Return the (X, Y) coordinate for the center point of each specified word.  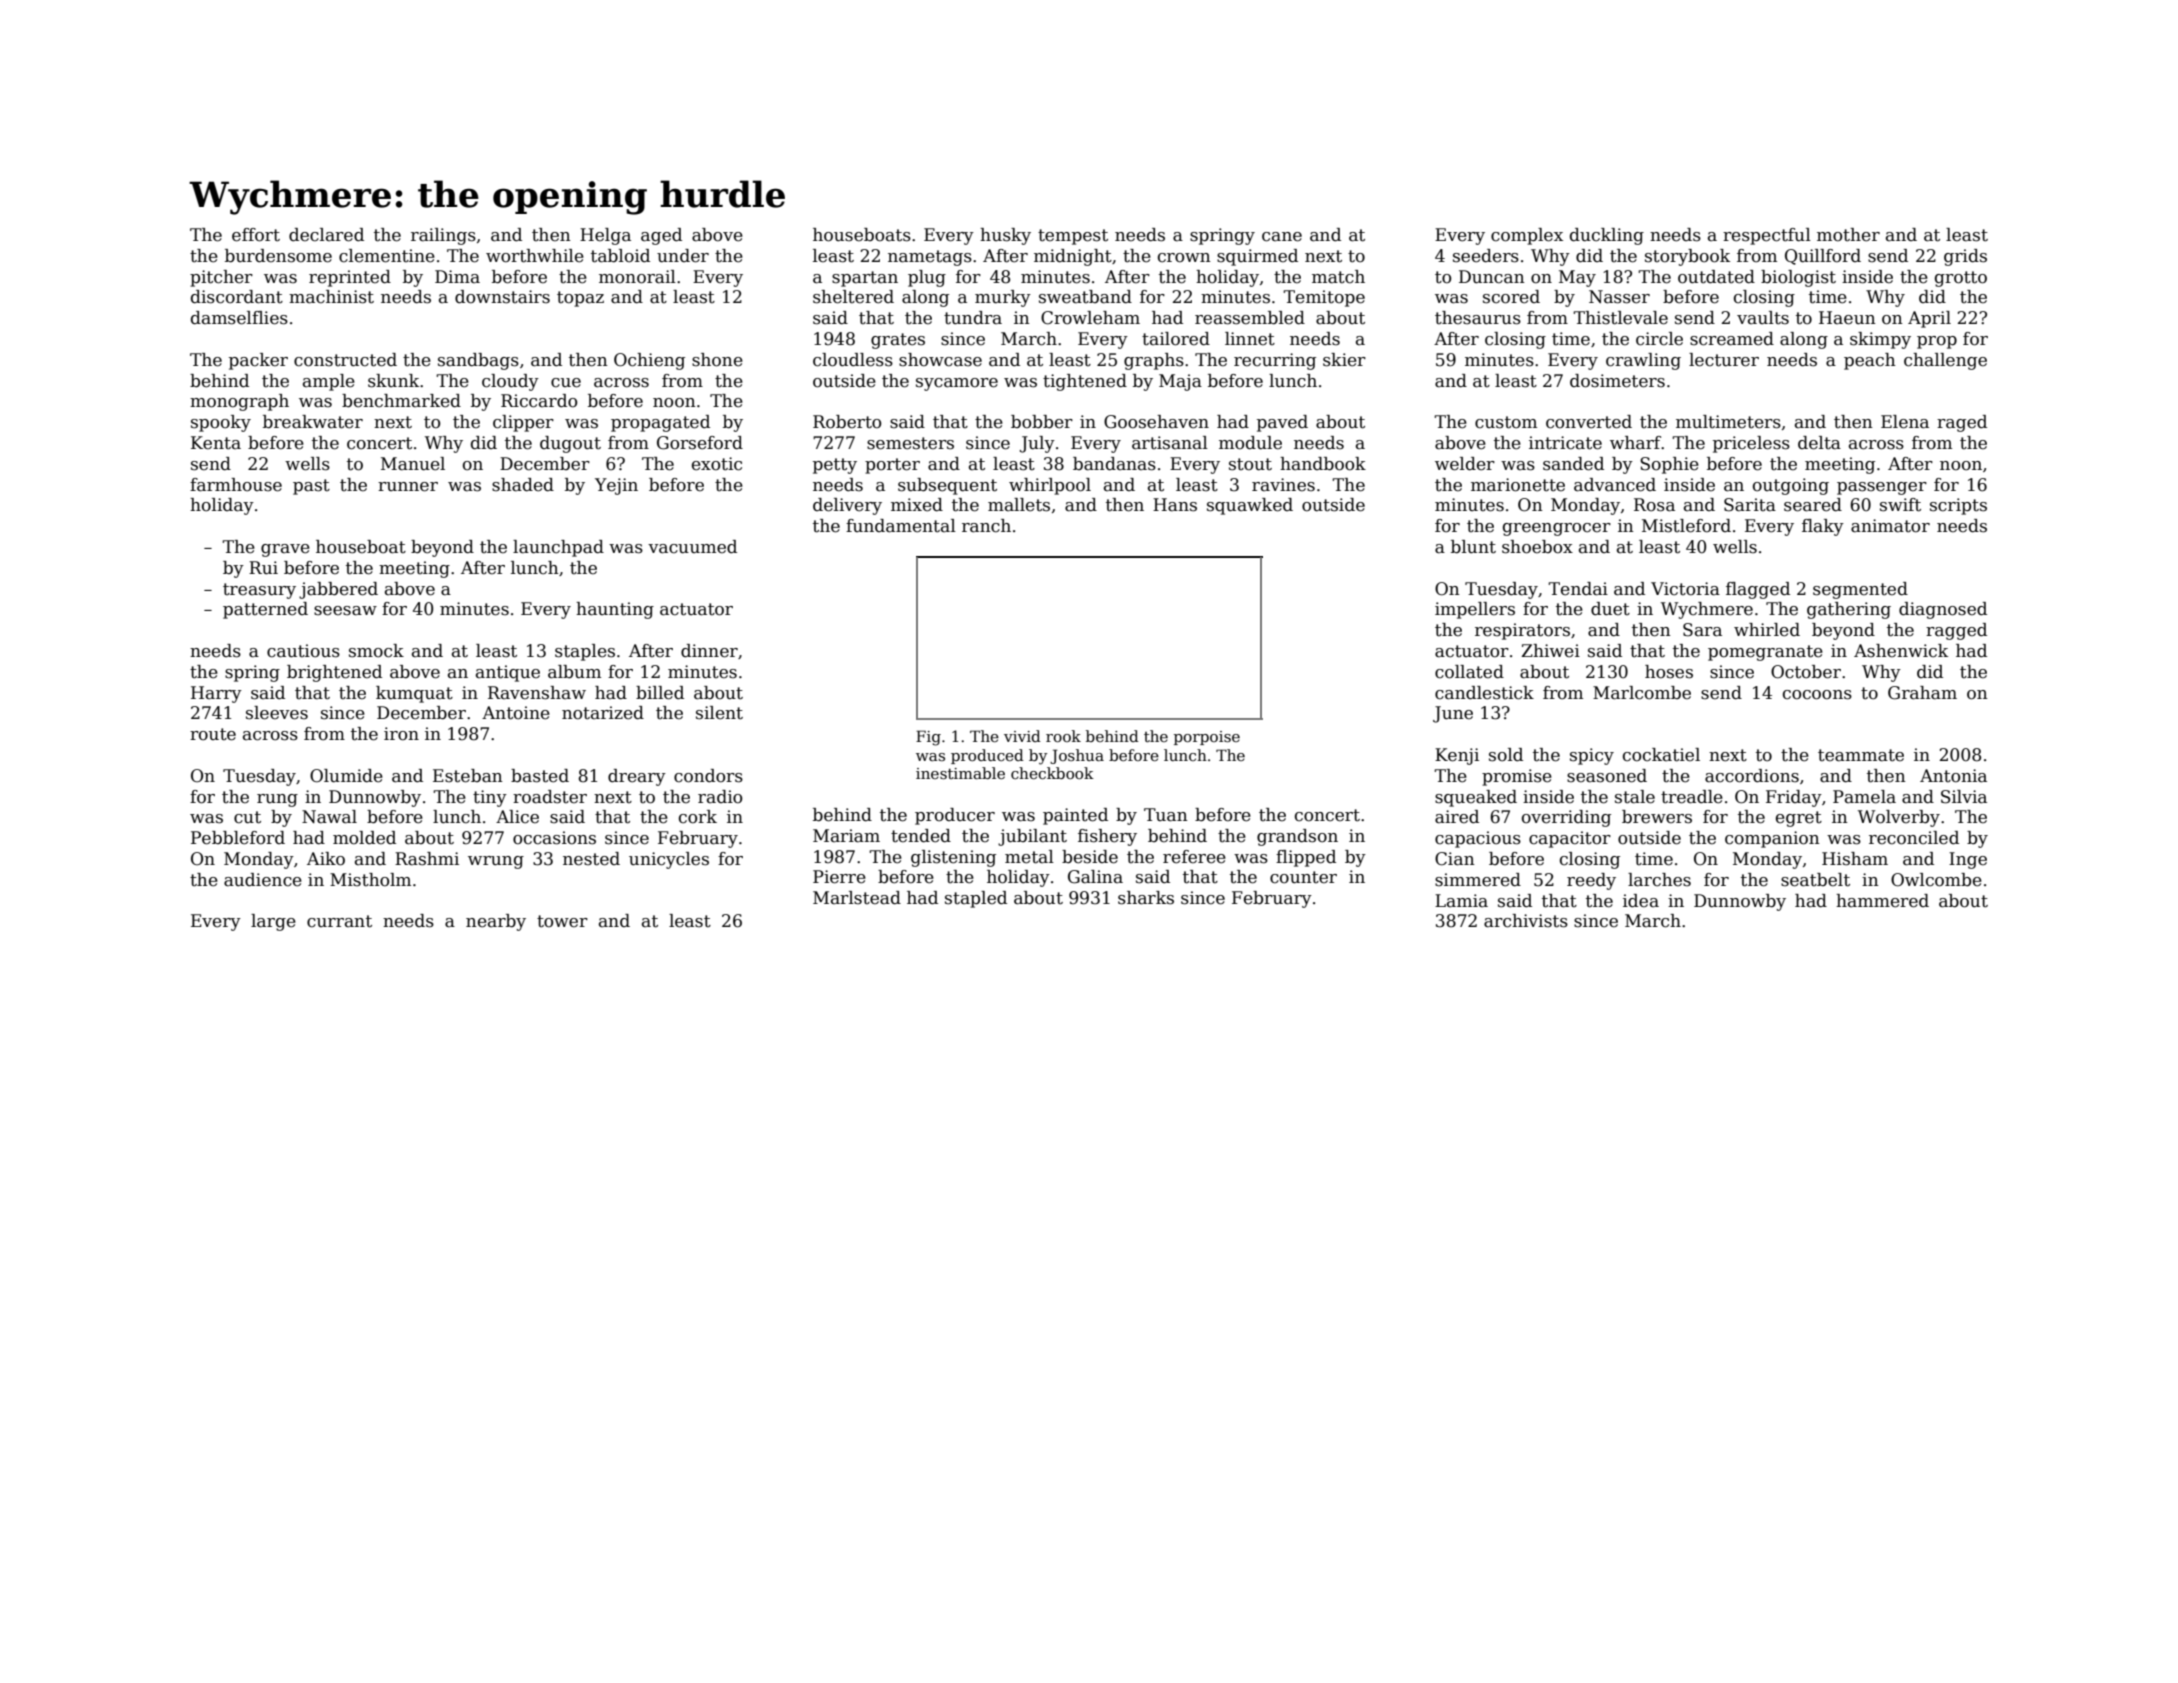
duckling (1607, 236)
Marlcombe (1642, 693)
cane (1282, 237)
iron (401, 734)
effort (256, 235)
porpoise (1207, 738)
